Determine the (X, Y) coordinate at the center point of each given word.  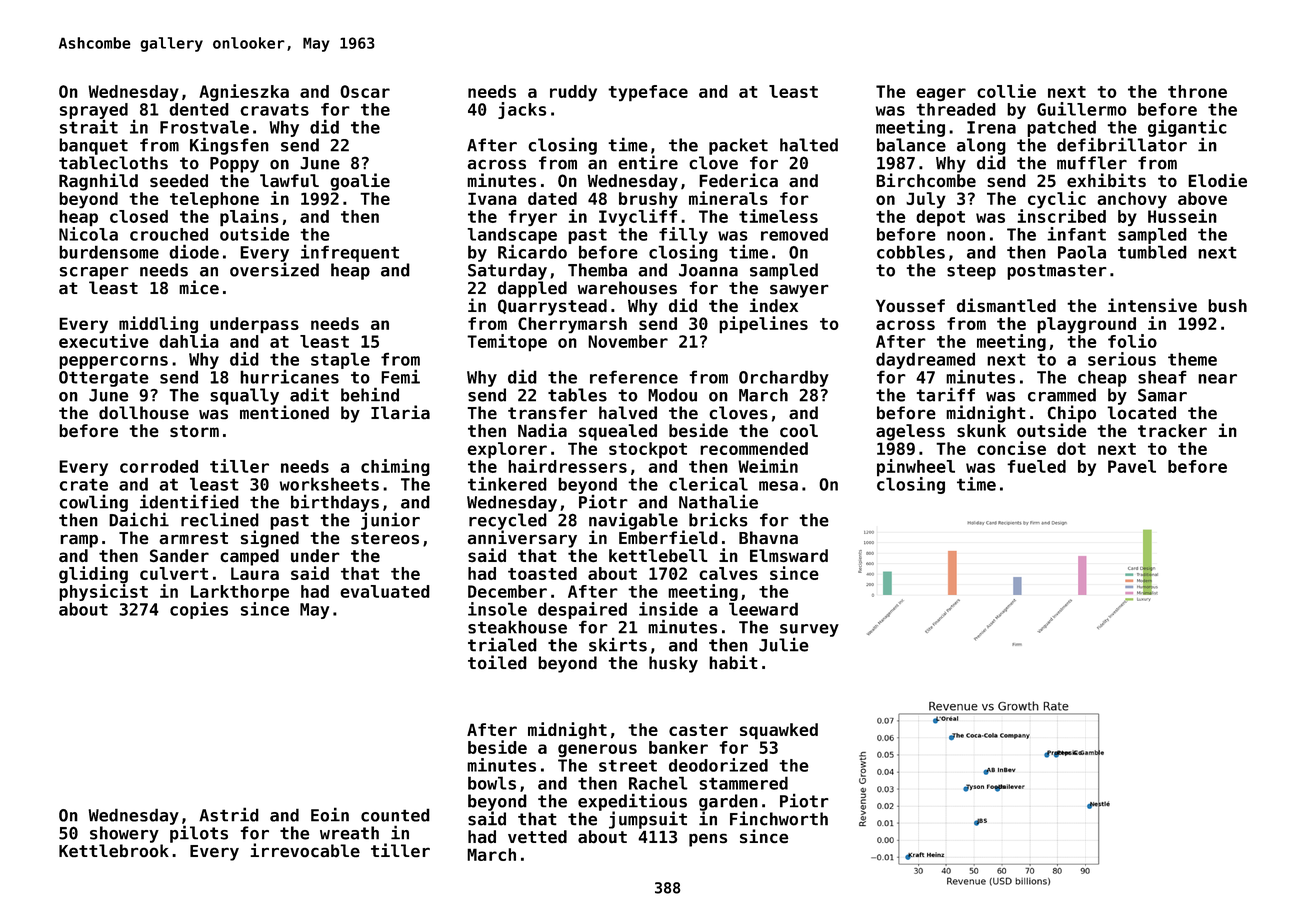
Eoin (330, 814)
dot (1071, 448)
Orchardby (784, 378)
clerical (708, 484)
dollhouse (144, 413)
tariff (945, 394)
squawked (779, 731)
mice (199, 287)
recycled (508, 521)
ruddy (573, 93)
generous (597, 751)
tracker (1172, 430)
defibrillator (1122, 144)
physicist (103, 592)
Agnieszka (244, 92)
